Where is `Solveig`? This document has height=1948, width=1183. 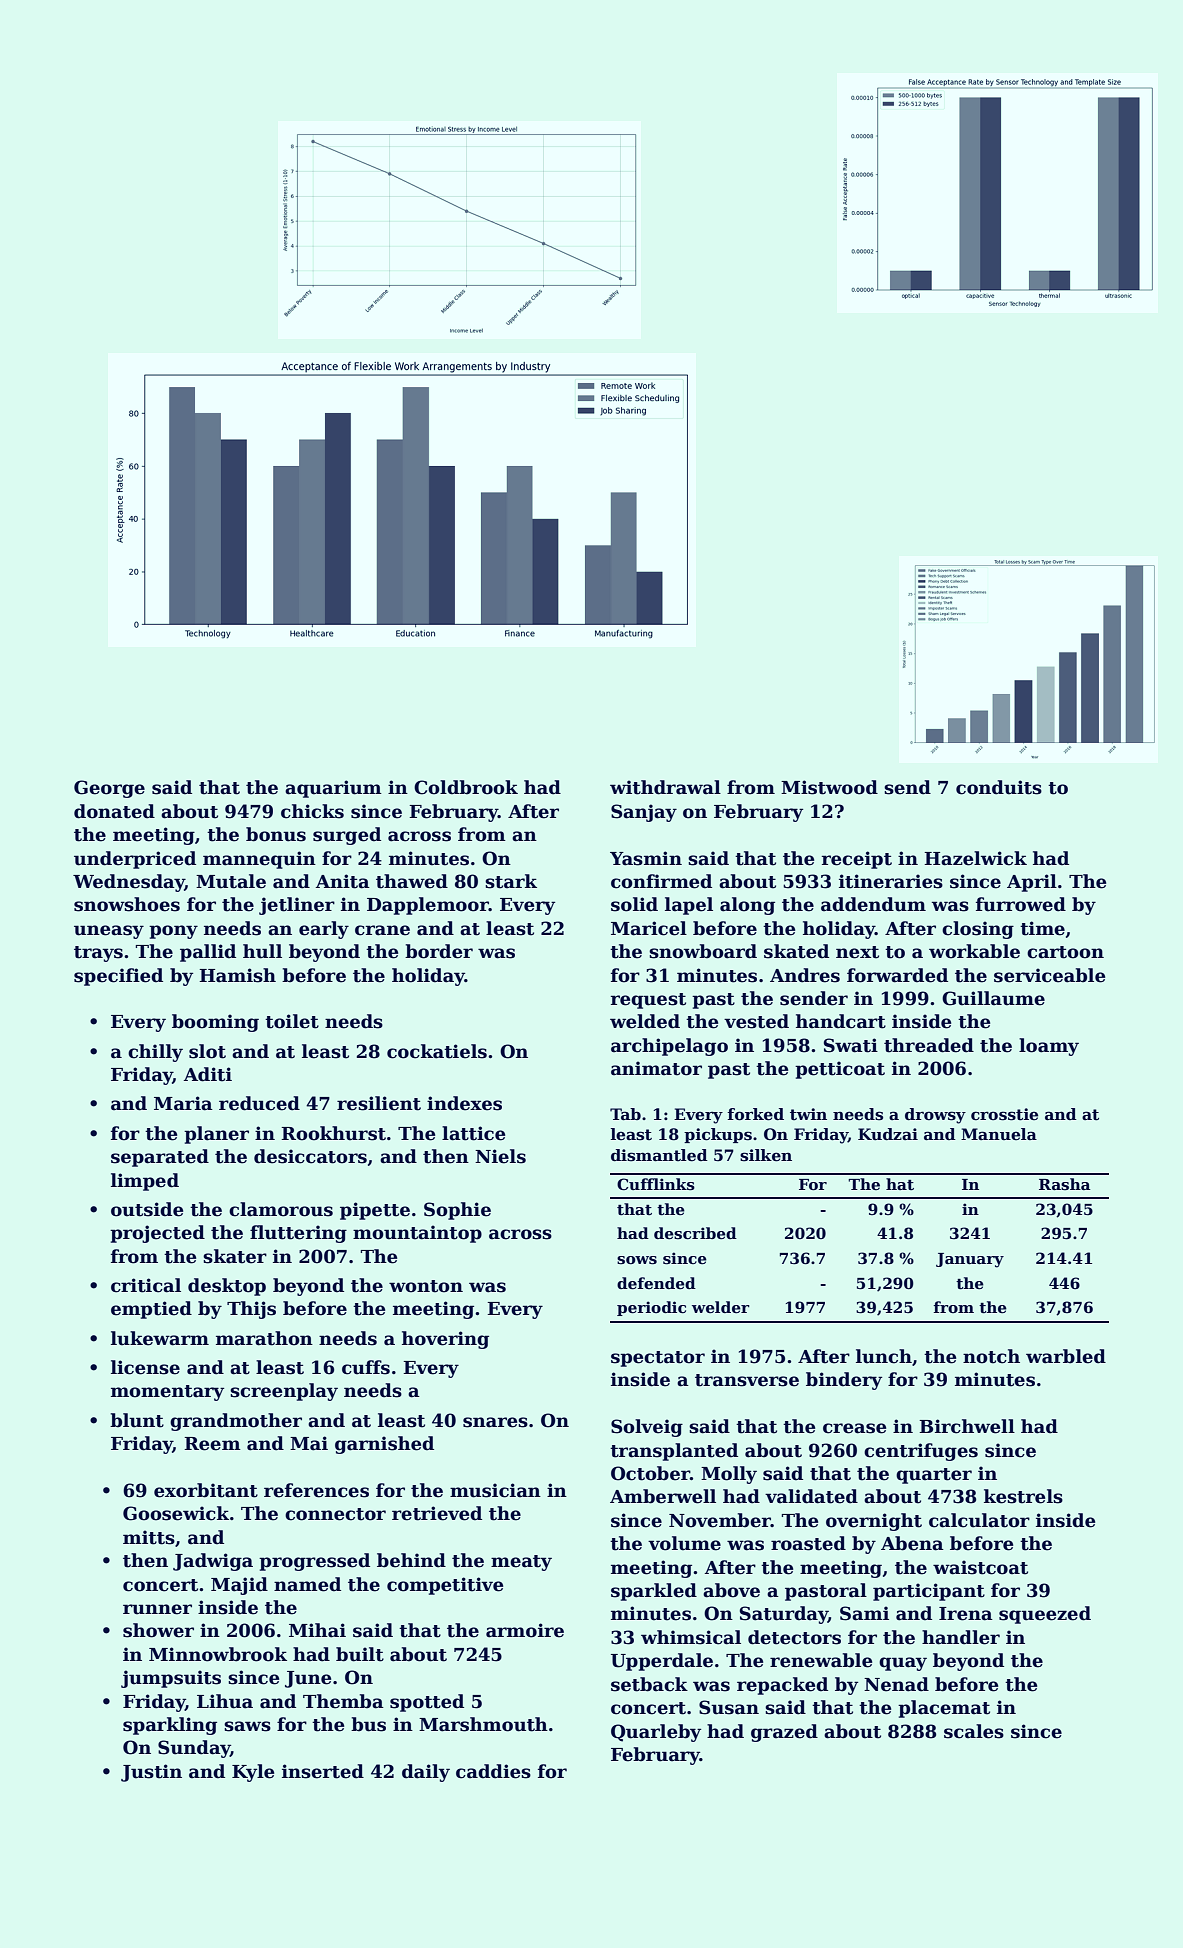
Solveig is located at coordinates (647, 1428).
